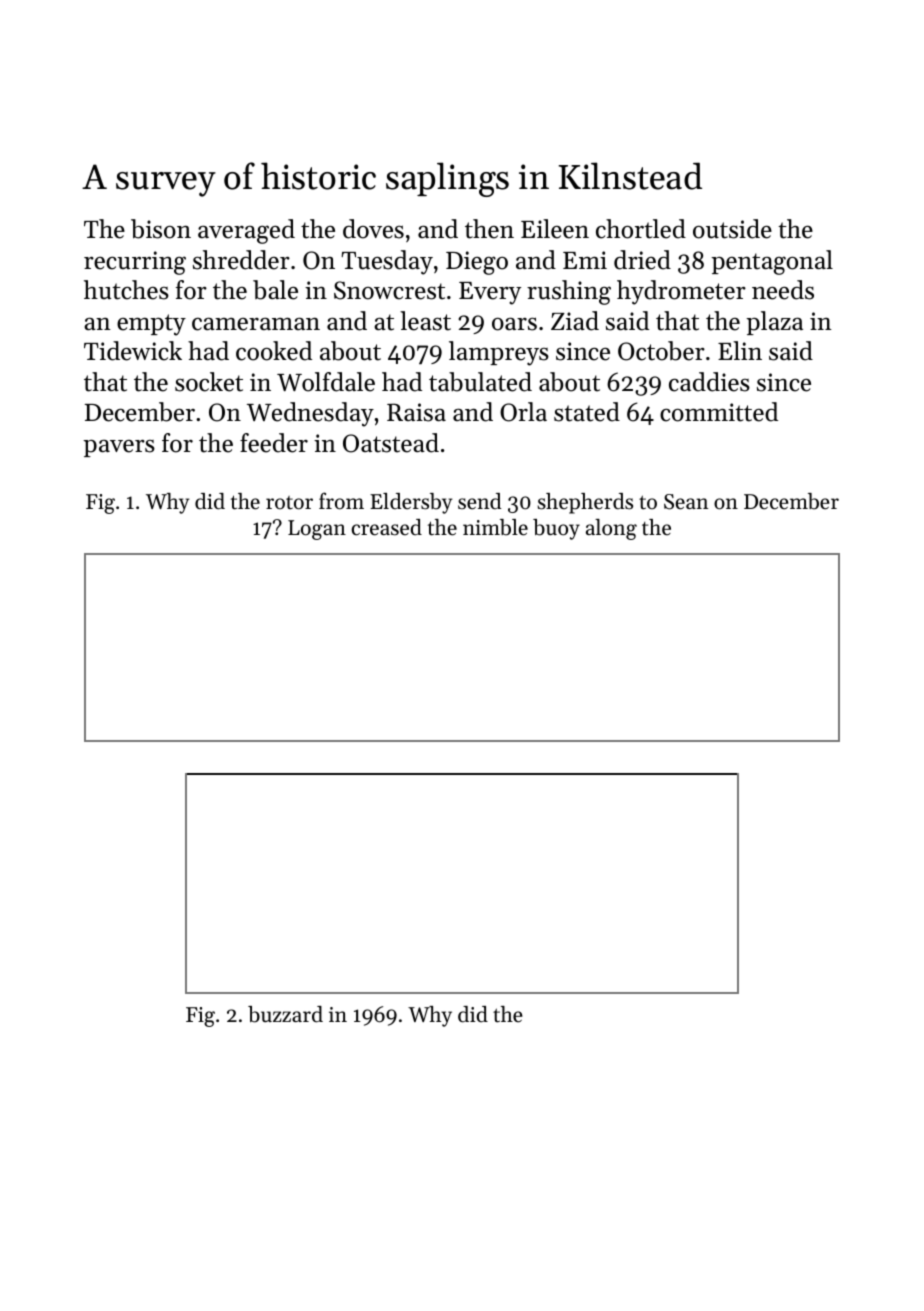 This page has width=924, height=1311. I want to click on rotor, so click(289, 503).
